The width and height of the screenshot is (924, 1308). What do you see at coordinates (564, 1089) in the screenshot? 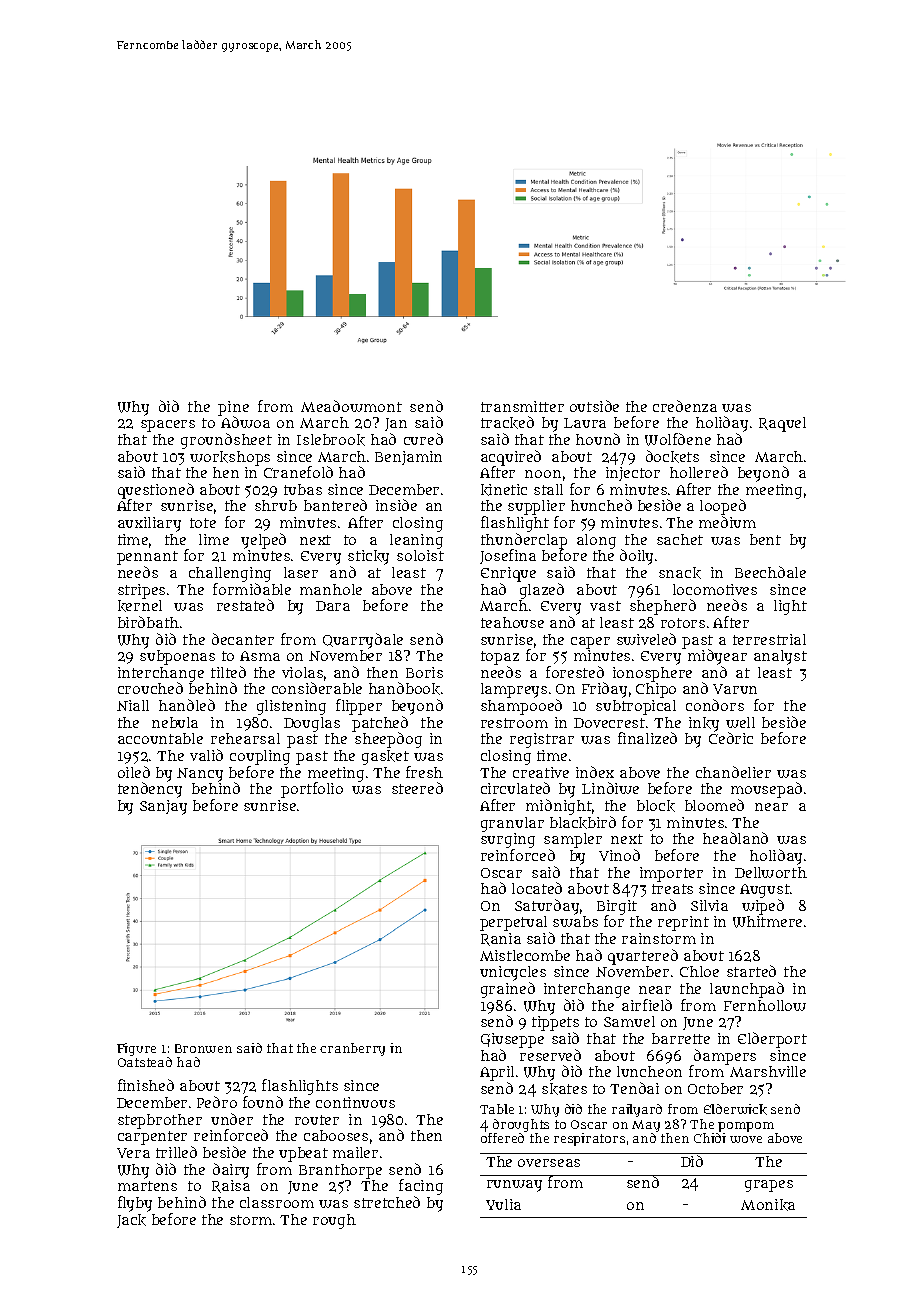
I see `skates` at bounding box center [564, 1089].
